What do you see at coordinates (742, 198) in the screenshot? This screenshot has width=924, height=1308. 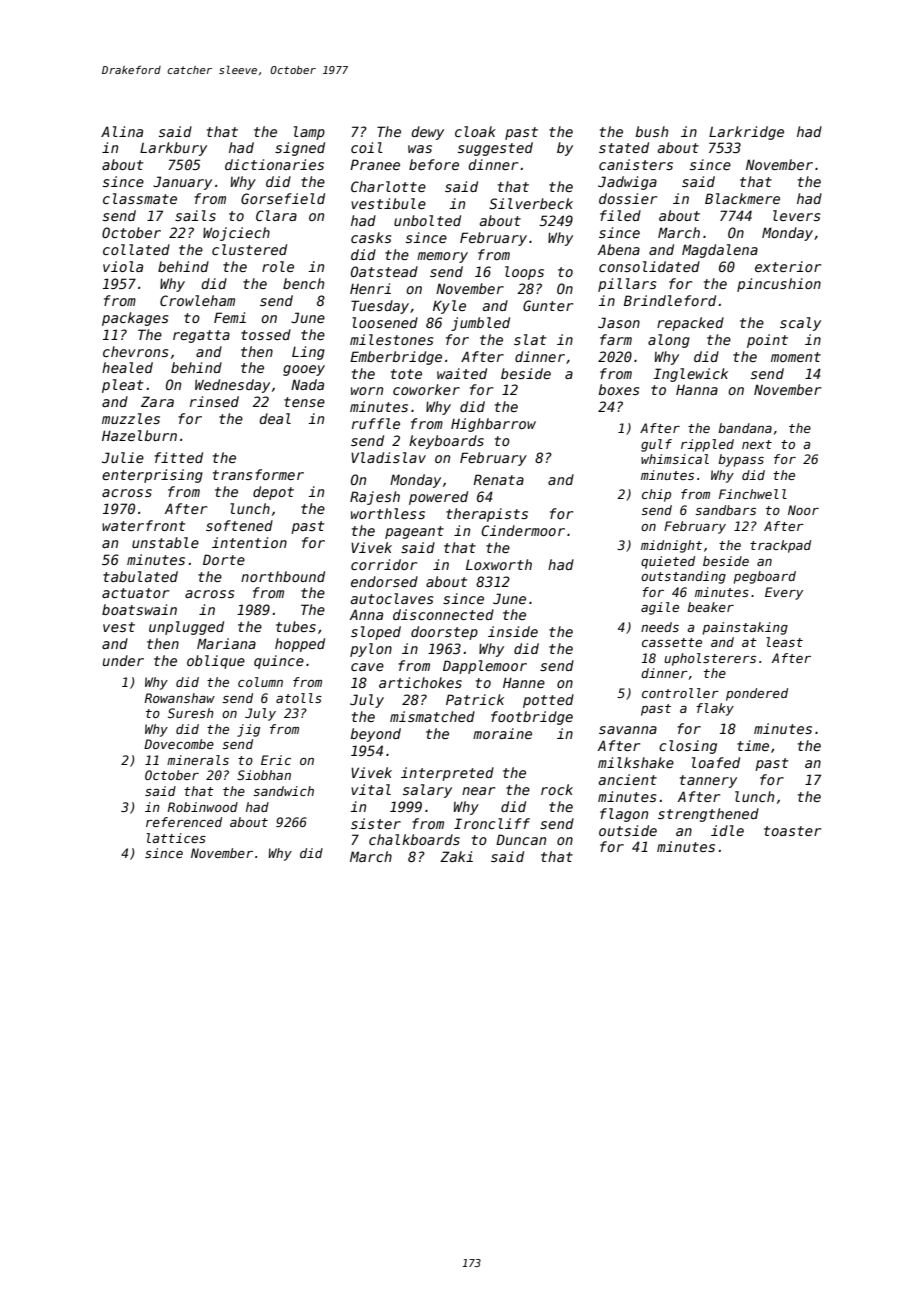 I see `Blackmere` at bounding box center [742, 198].
